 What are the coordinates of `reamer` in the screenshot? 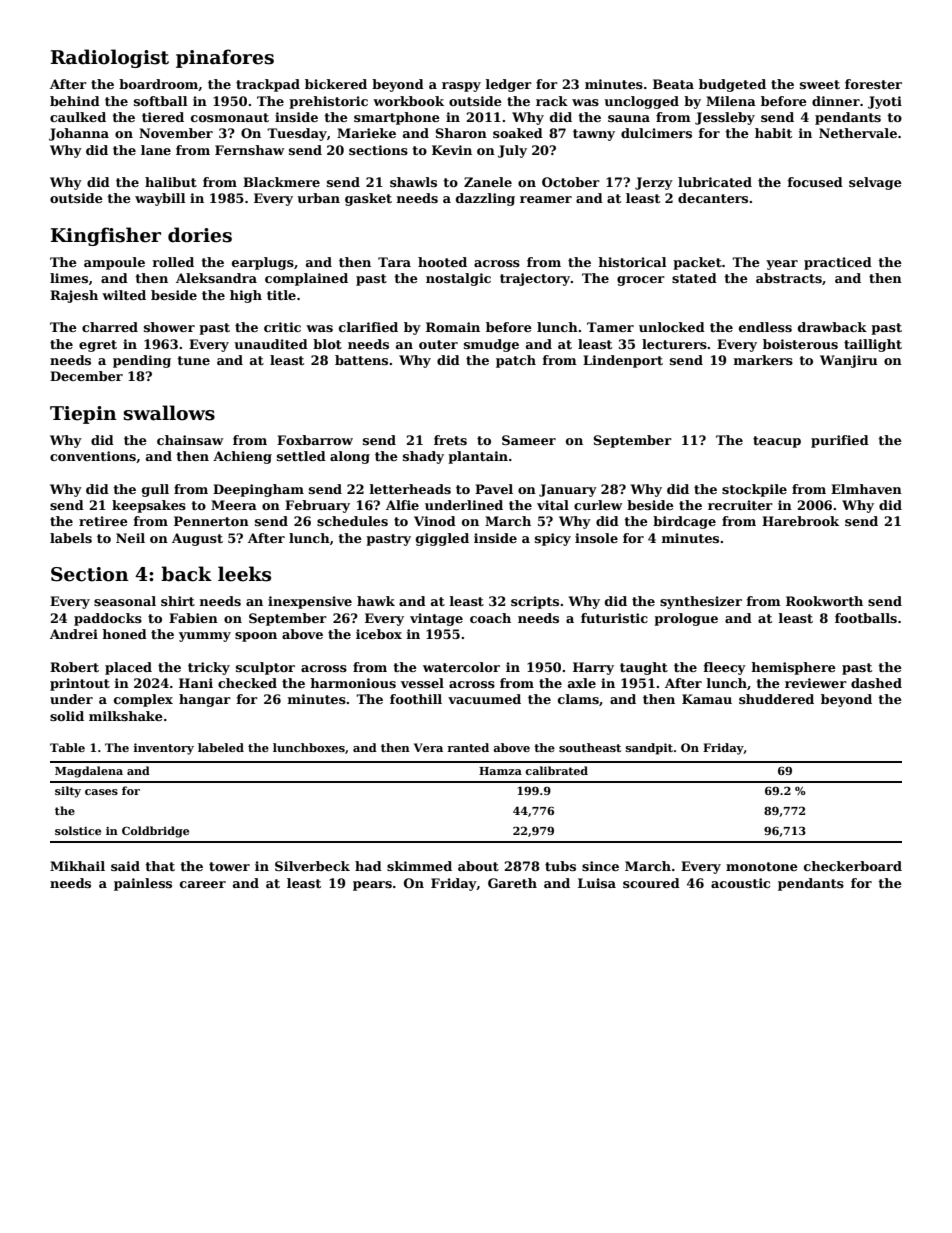 It's located at (546, 199).
